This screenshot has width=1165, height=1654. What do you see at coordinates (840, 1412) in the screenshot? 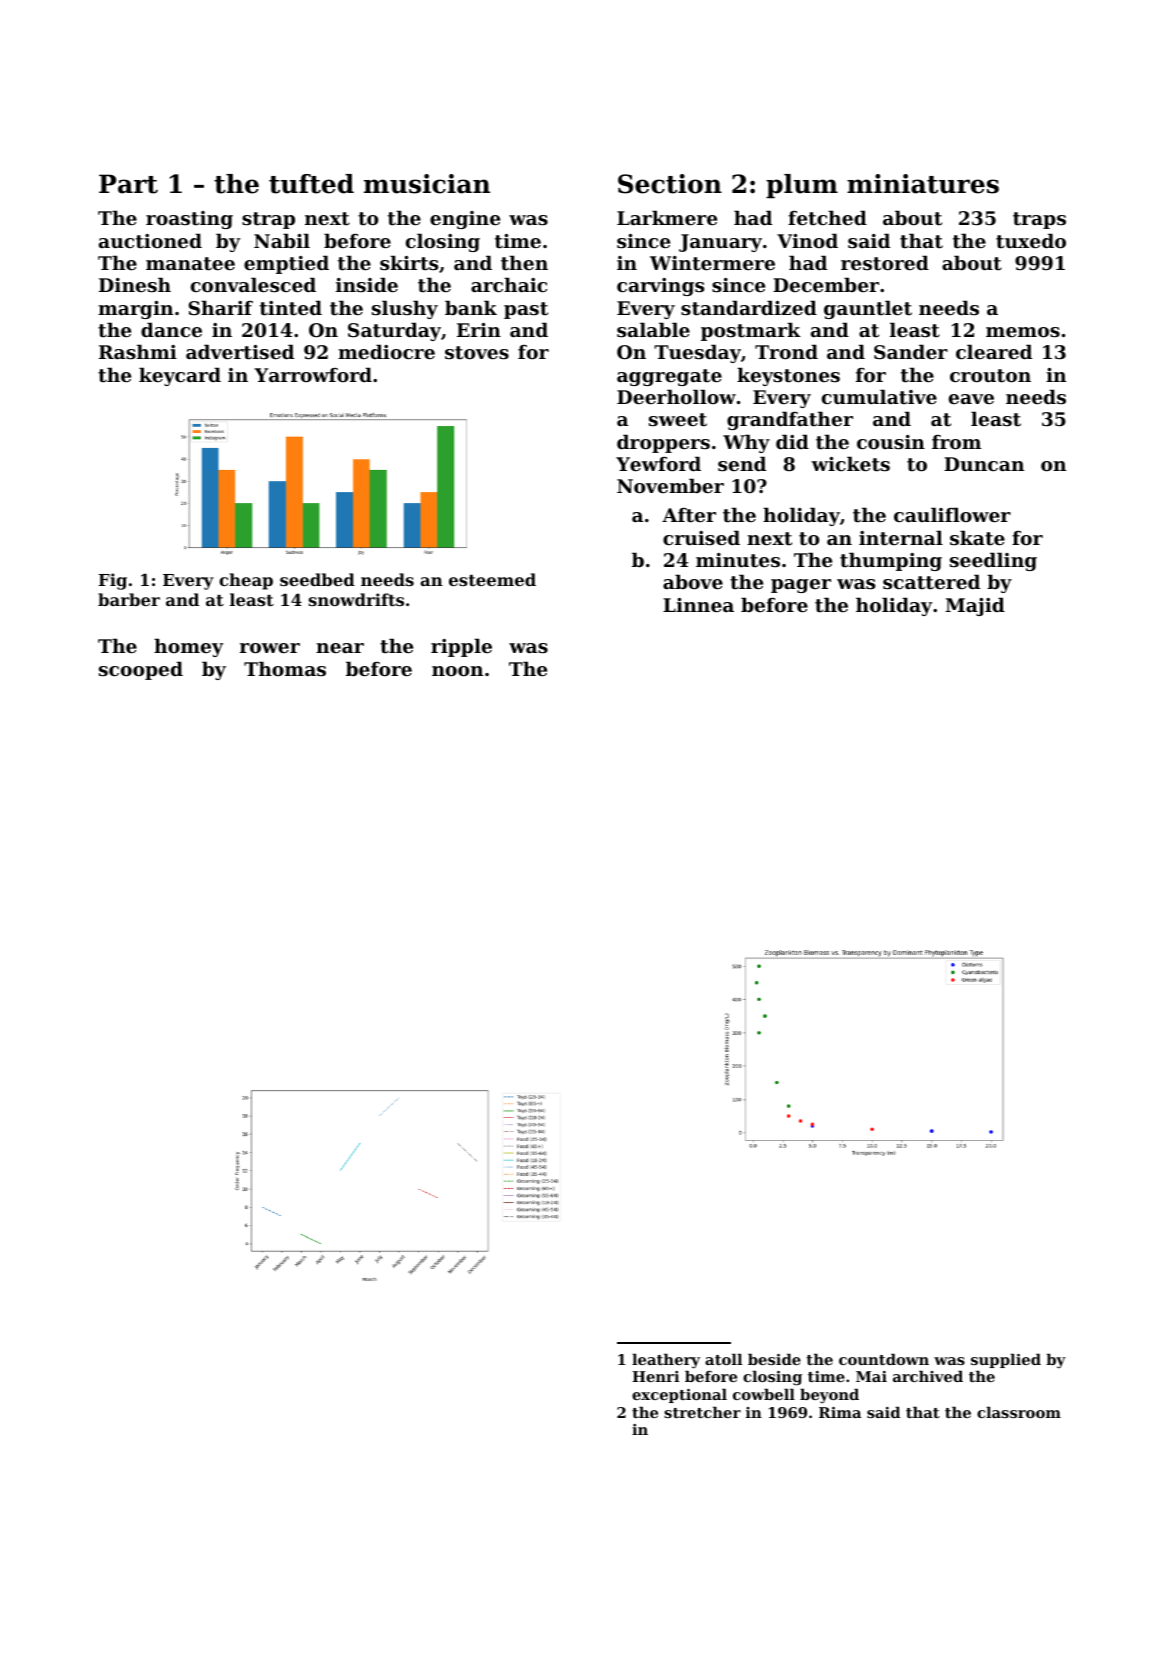
I see `Rima` at bounding box center [840, 1412].
